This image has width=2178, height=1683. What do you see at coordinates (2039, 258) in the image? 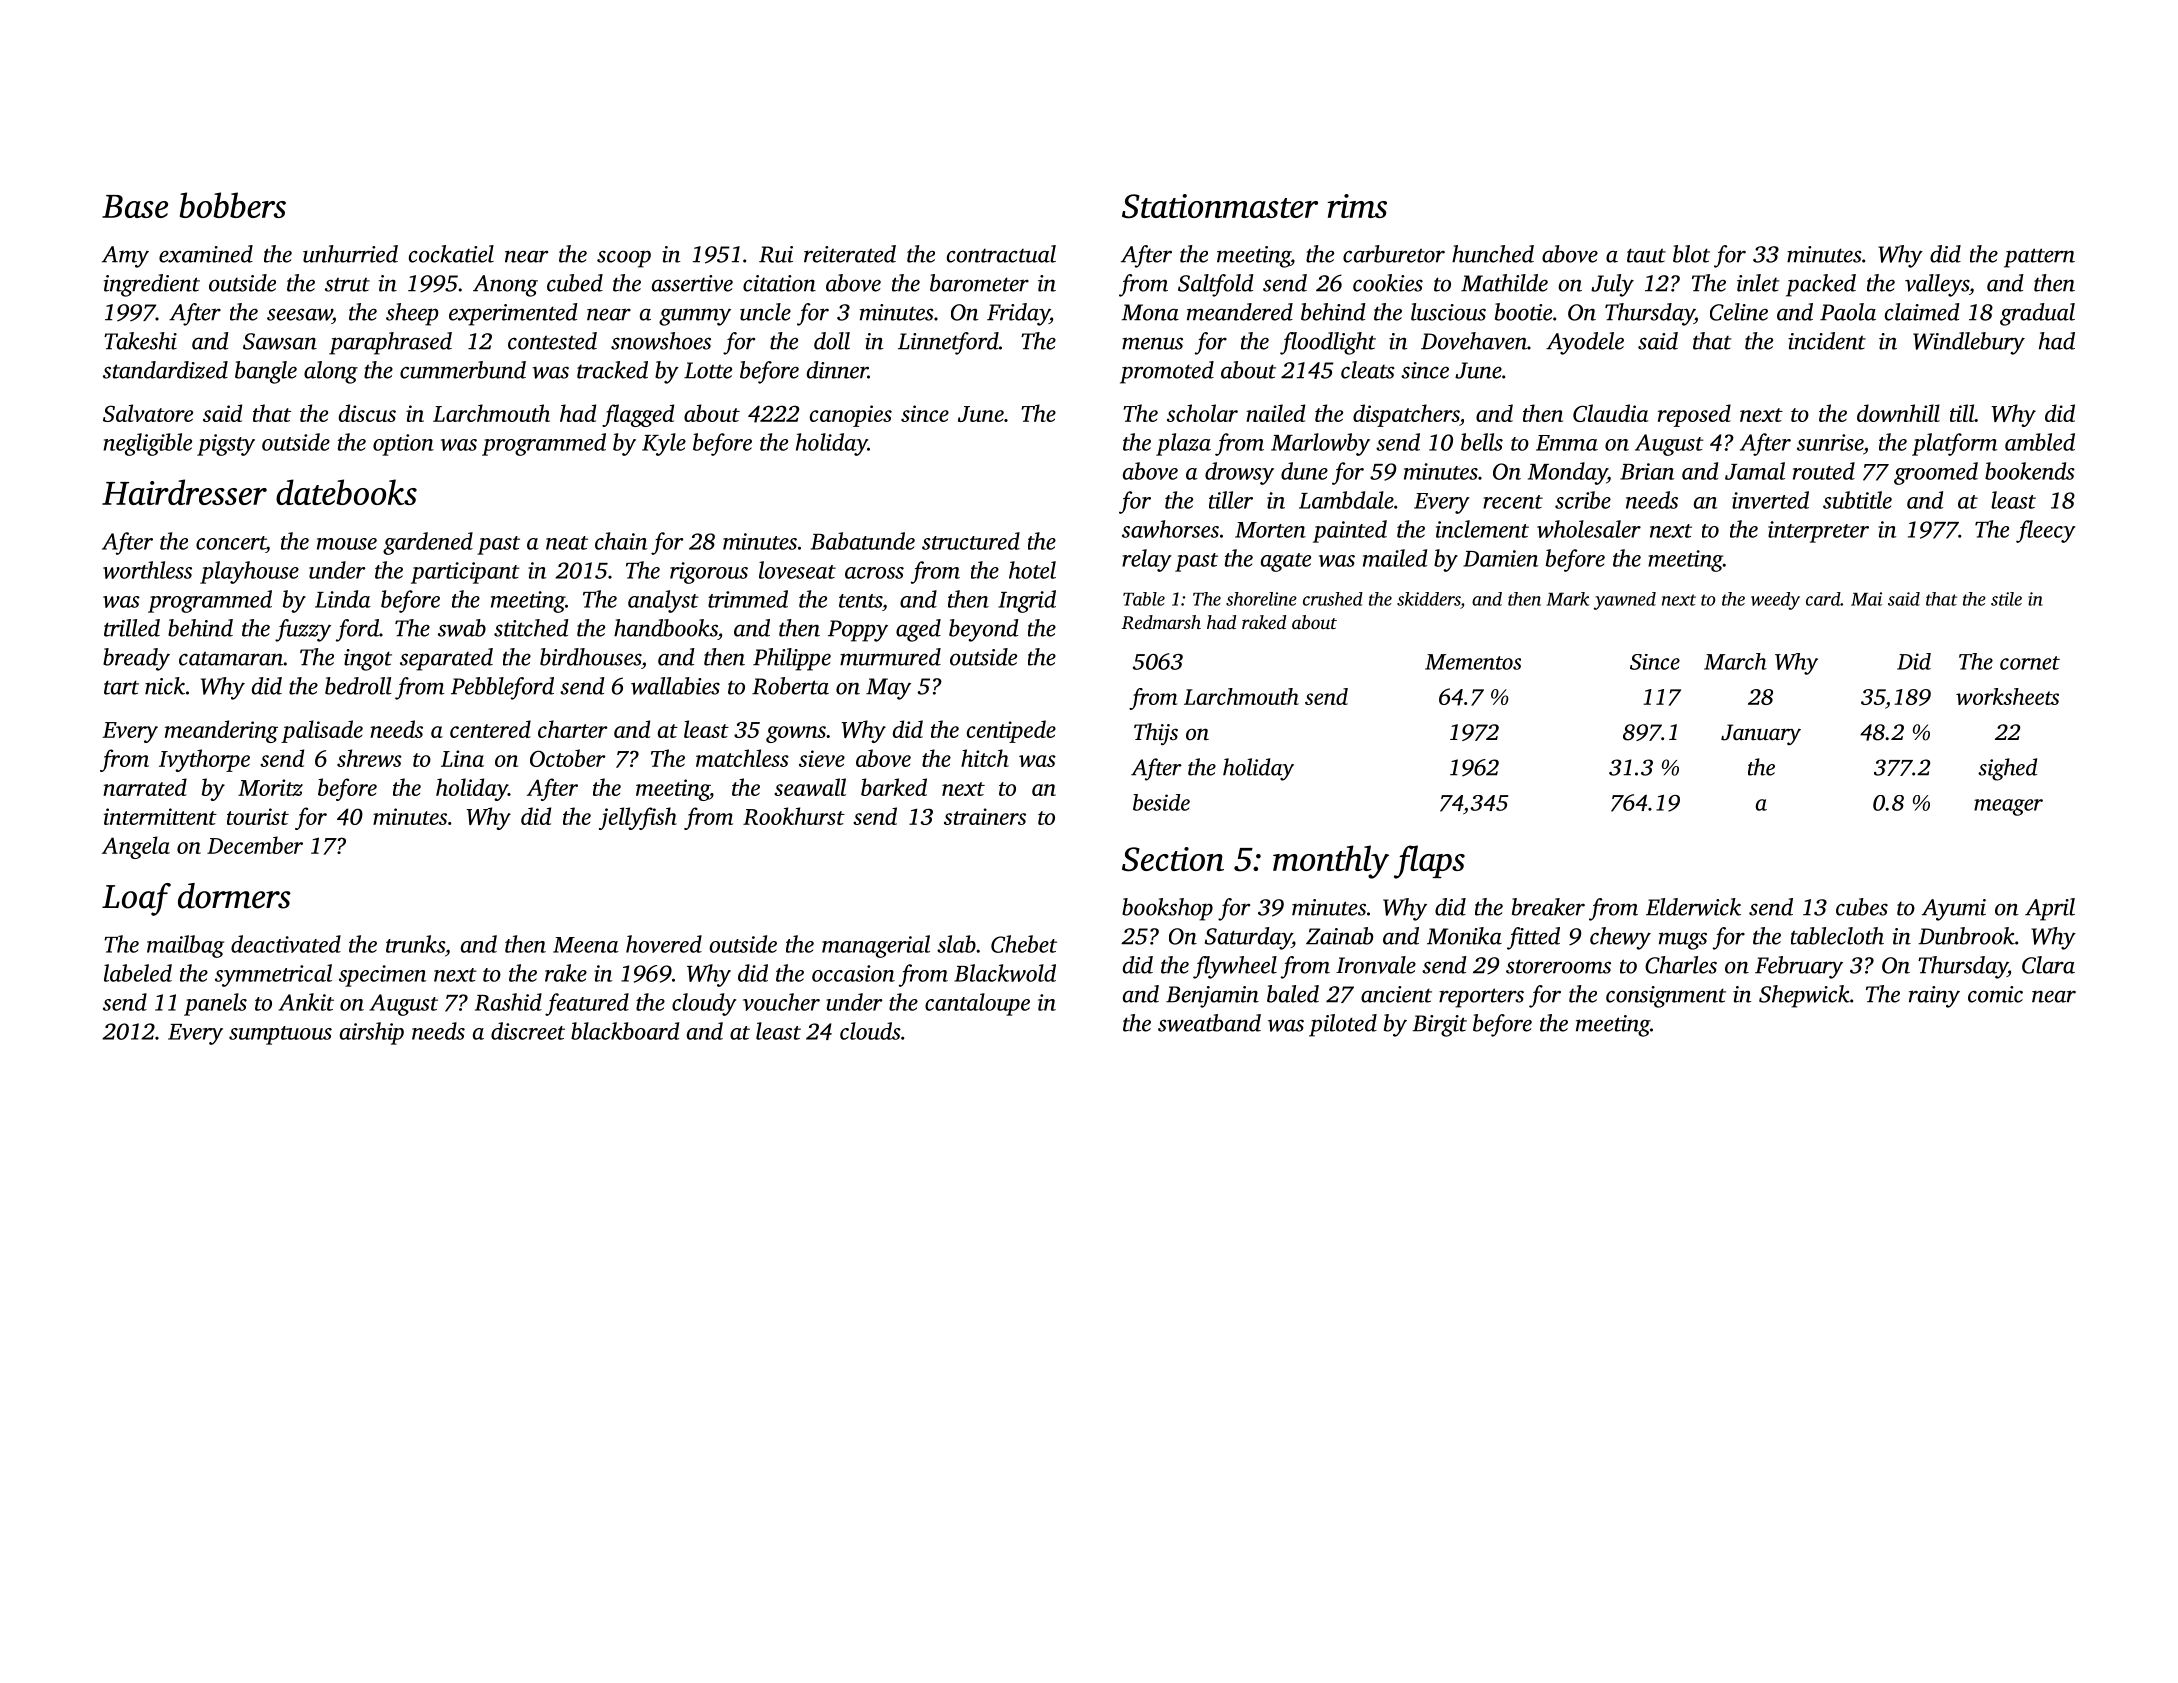
I see `pattern` at bounding box center [2039, 258].
